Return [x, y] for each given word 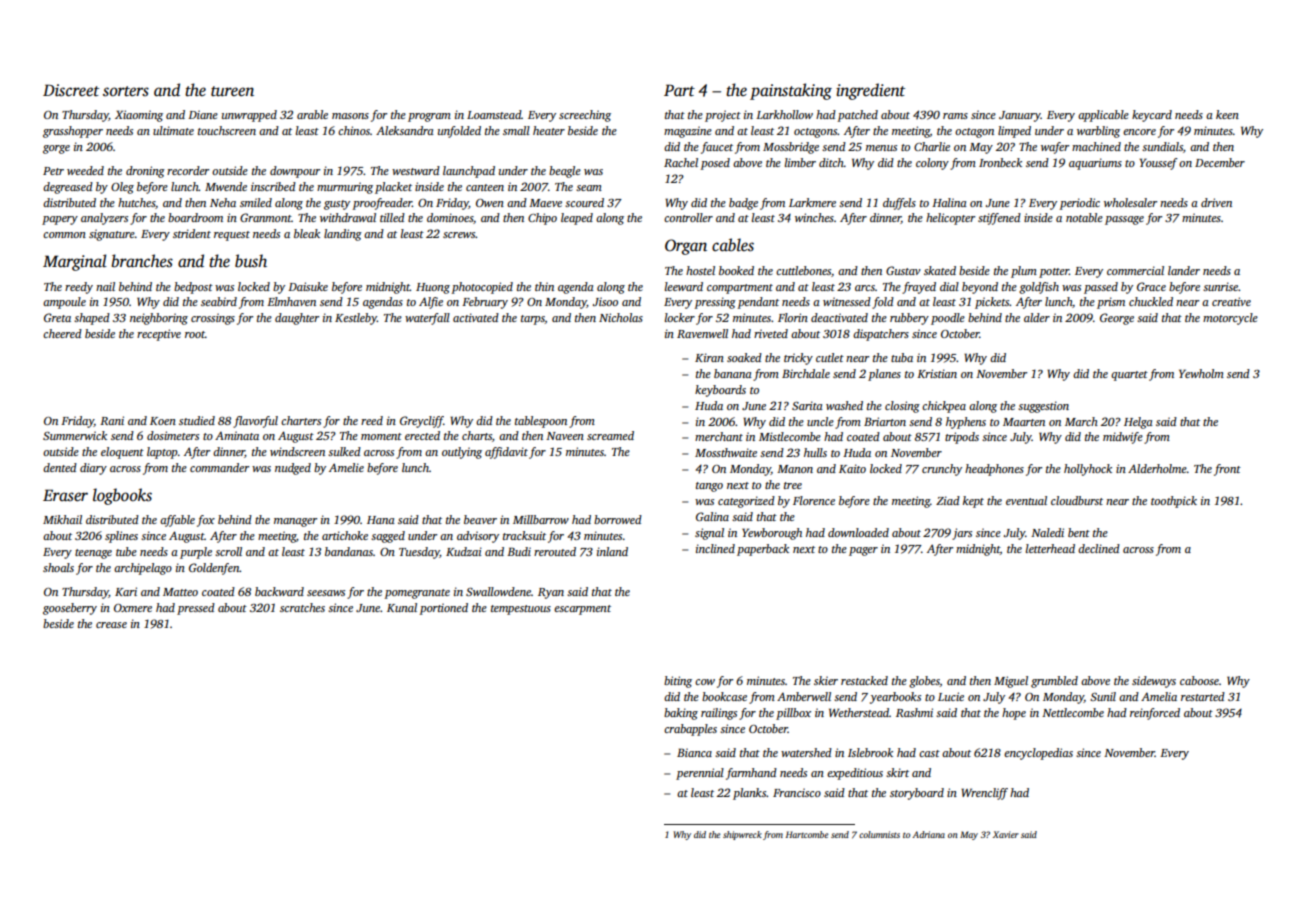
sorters [126, 91]
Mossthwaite [726, 452]
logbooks [122, 496]
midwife [1123, 438]
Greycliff [422, 422]
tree [793, 485]
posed [715, 164]
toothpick [1174, 502]
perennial [700, 774]
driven [1216, 202]
